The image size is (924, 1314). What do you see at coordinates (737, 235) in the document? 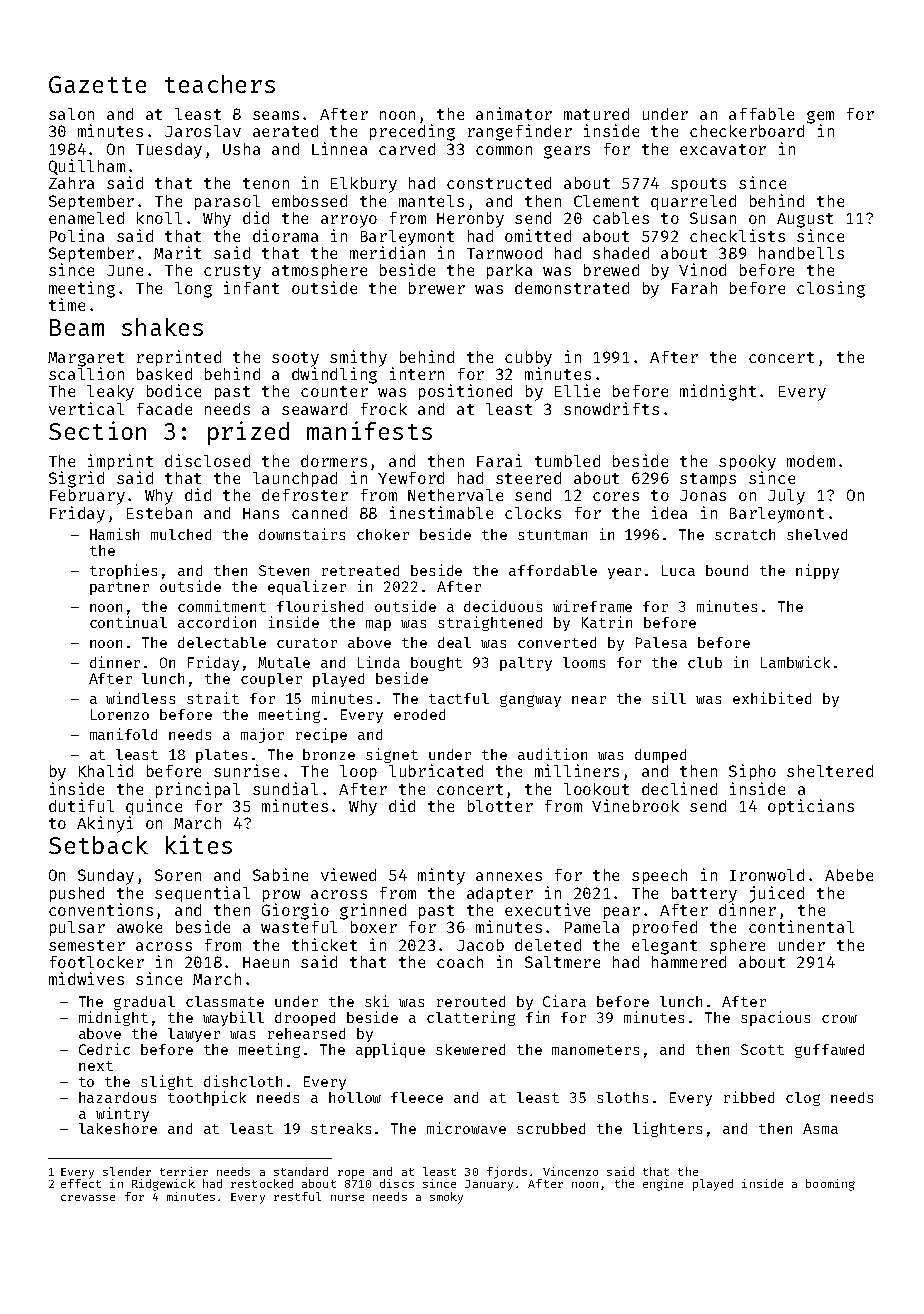
I see `checklists` at bounding box center [737, 235].
